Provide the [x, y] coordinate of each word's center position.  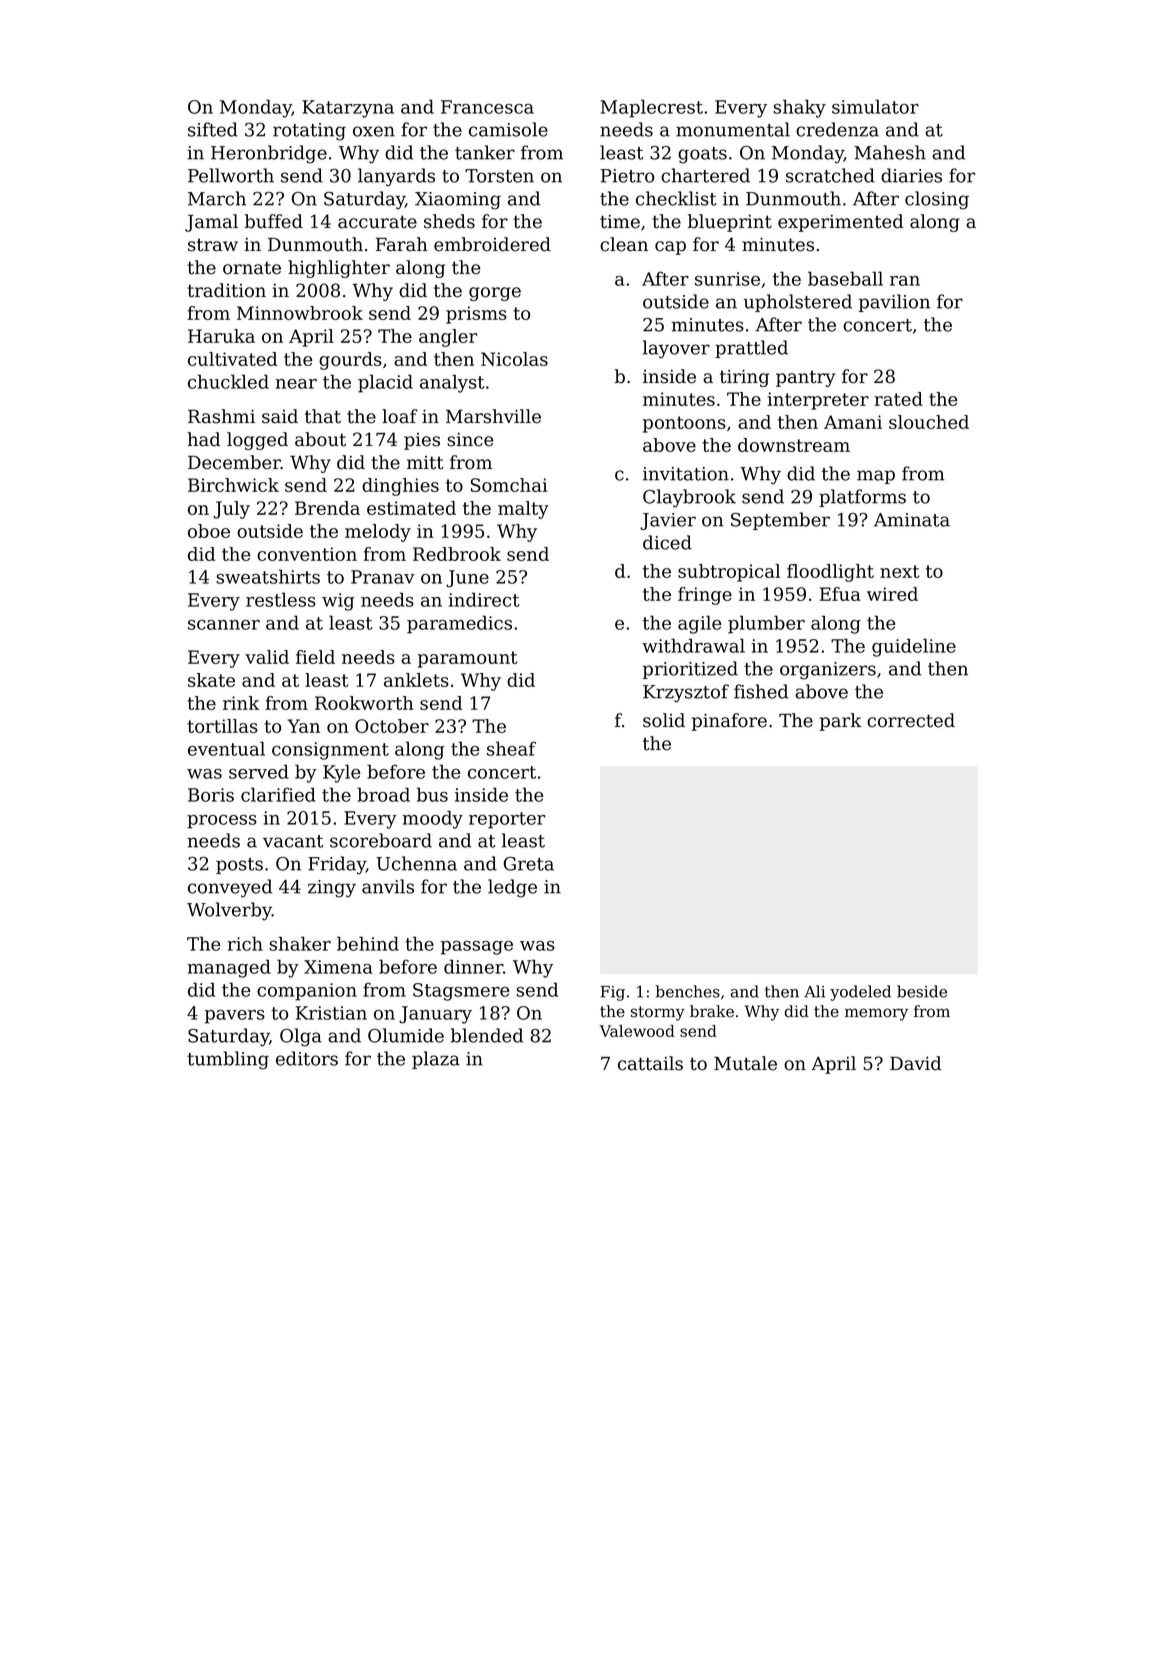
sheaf [511, 748]
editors [307, 1058]
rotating [309, 132]
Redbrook [457, 554]
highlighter [339, 269]
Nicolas [514, 359]
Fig [612, 993]
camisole [508, 129]
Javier [668, 521]
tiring [744, 378]
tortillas [222, 726]
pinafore [729, 722]
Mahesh [890, 152]
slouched [929, 422]
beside [922, 991]
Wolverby [229, 911]
